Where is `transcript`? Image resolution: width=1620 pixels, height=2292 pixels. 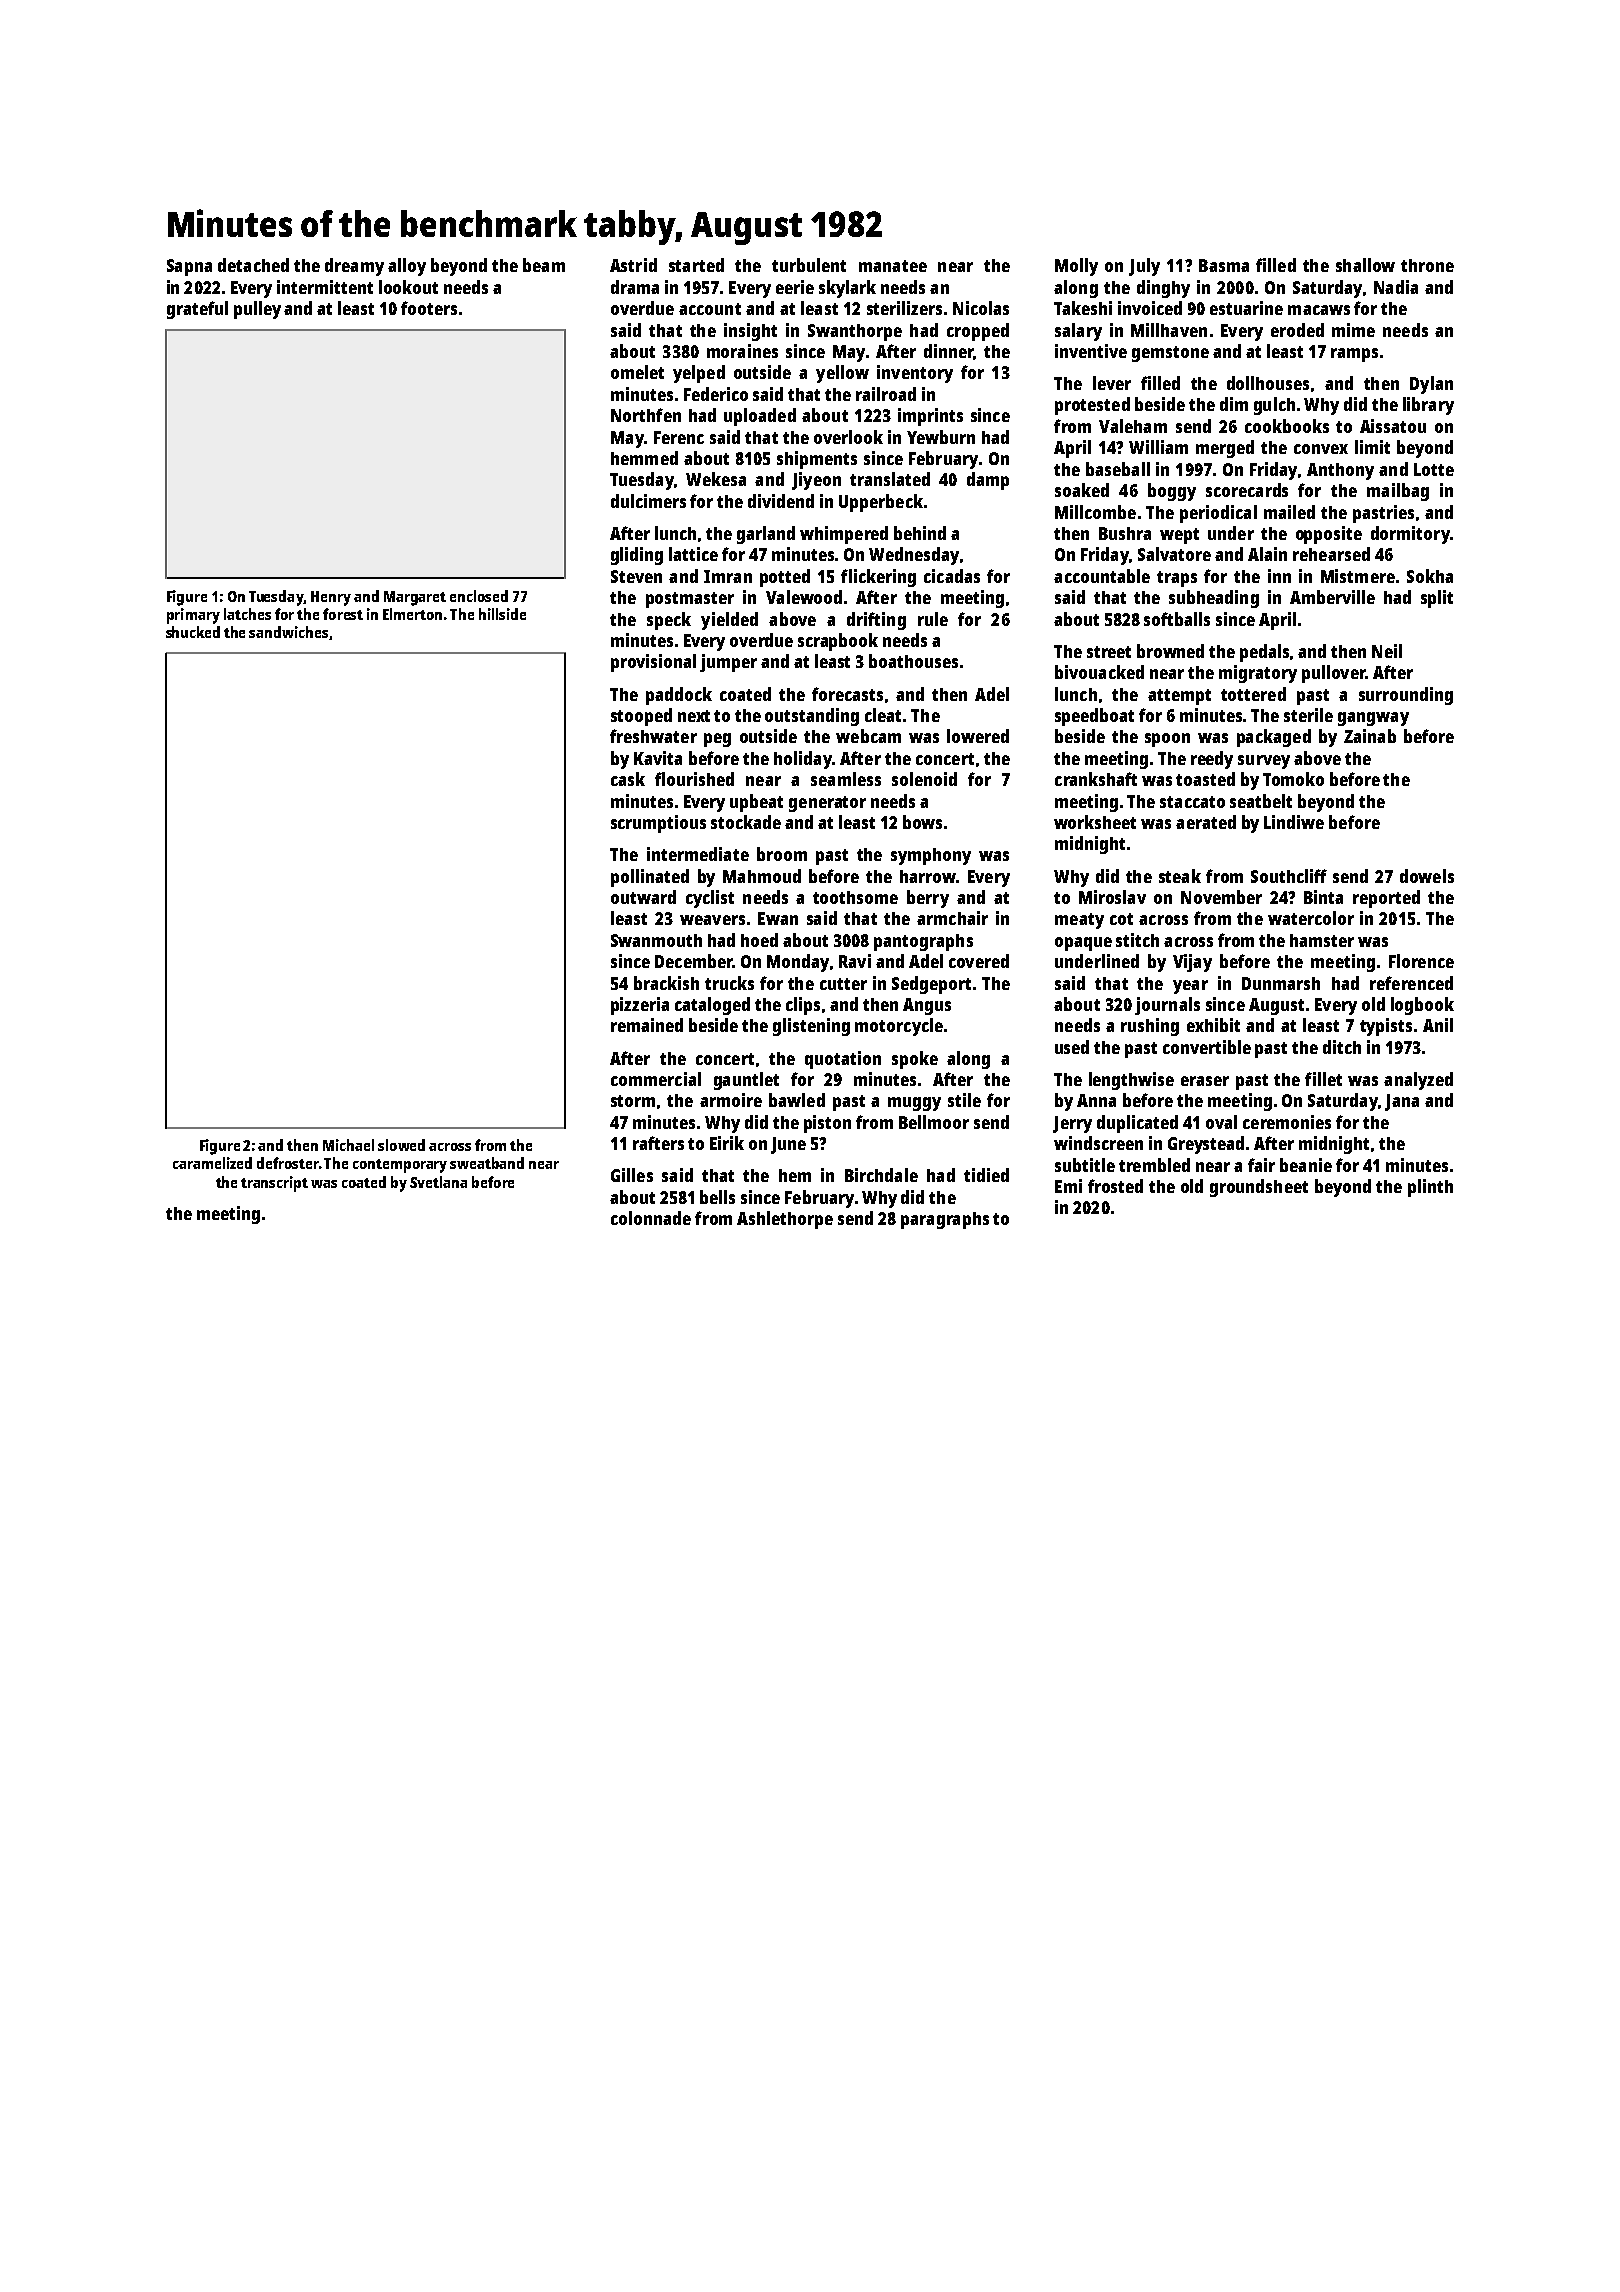
transcript is located at coordinates (274, 1184).
